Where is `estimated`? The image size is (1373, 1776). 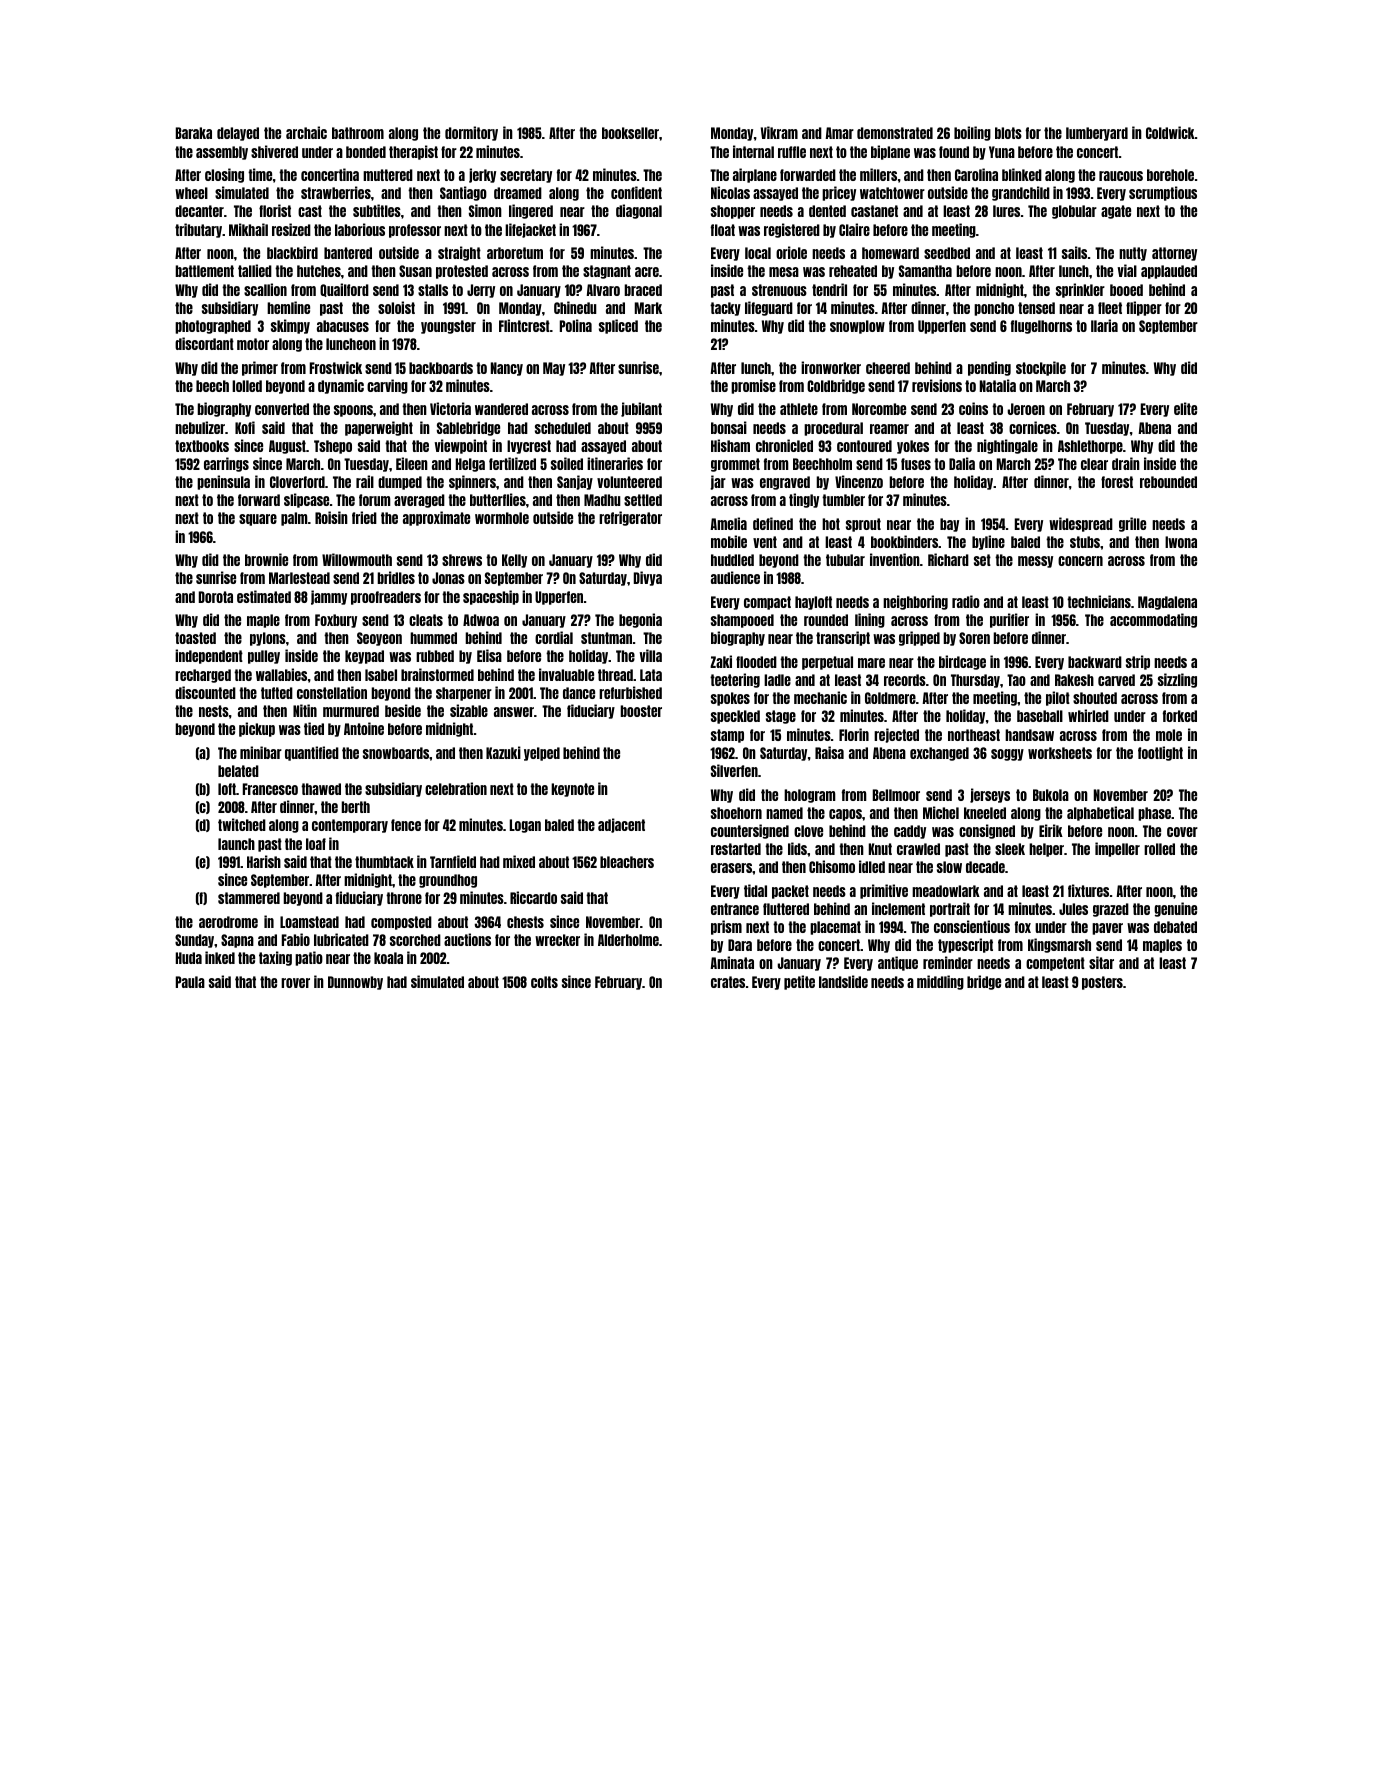 estimated is located at coordinates (264, 596).
